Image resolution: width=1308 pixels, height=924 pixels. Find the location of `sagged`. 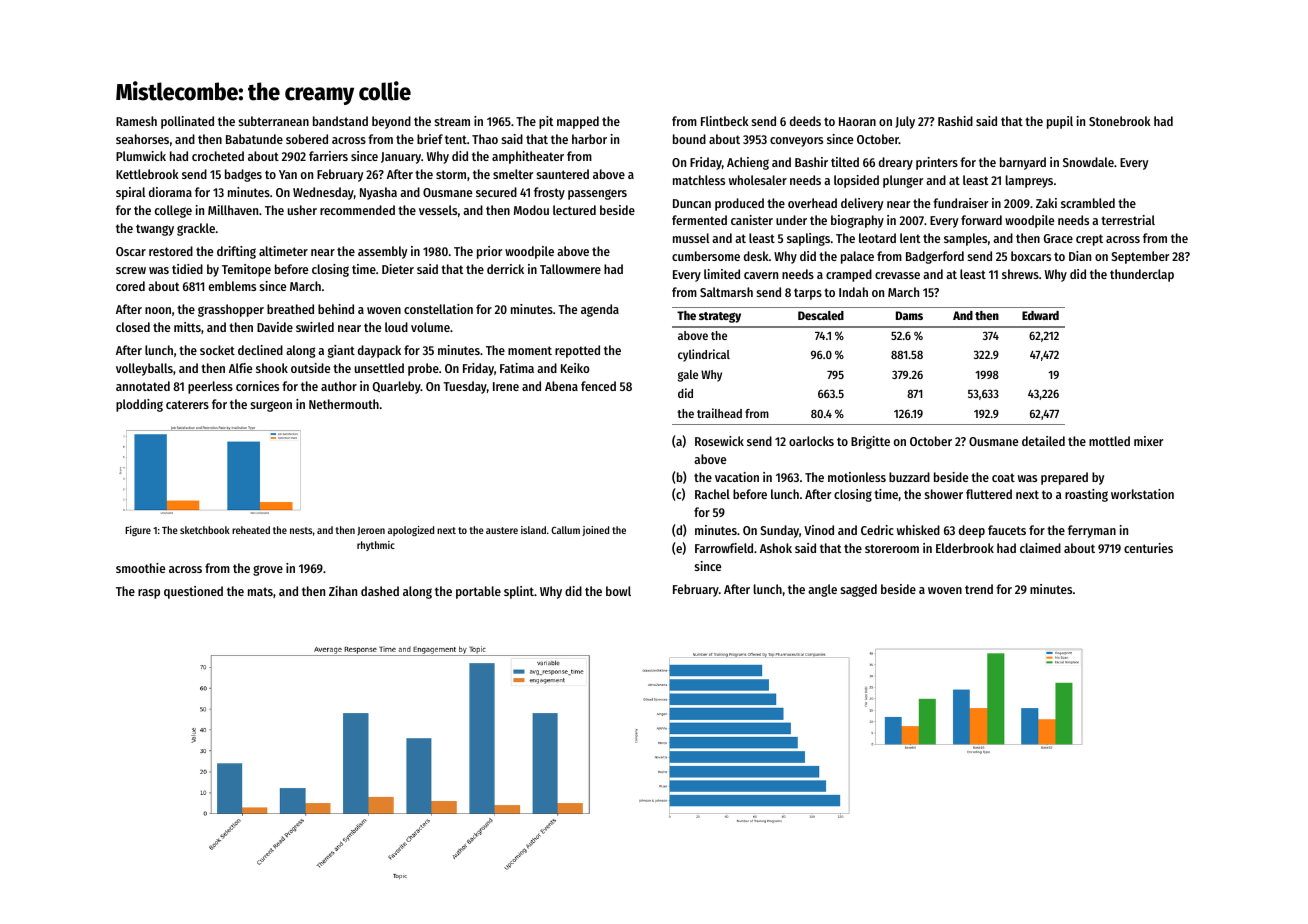

sagged is located at coordinates (859, 590).
